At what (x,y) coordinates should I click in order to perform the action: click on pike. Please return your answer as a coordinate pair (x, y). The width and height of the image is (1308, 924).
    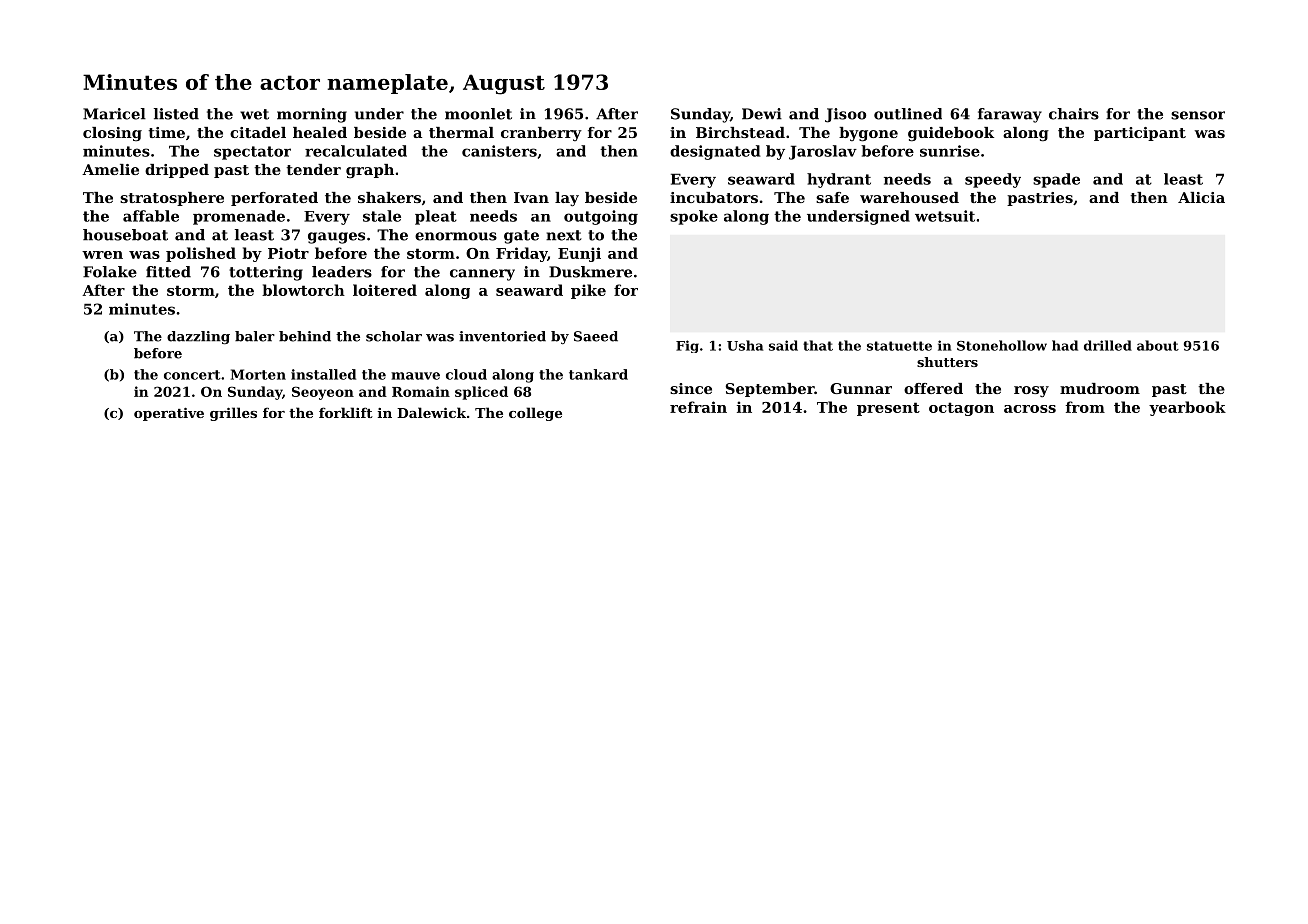
    Looking at the image, I should click on (588, 291).
